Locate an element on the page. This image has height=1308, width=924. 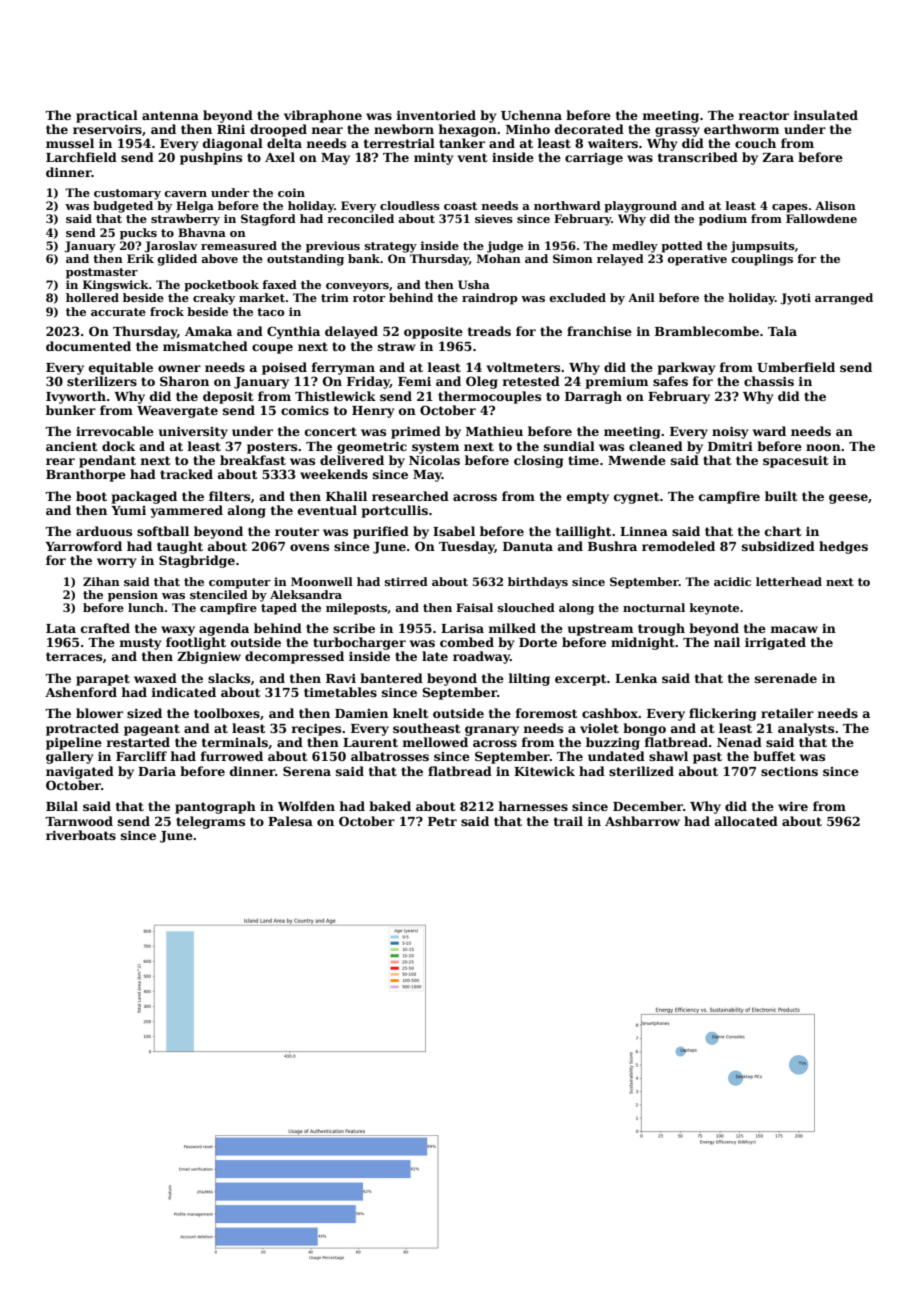
safes is located at coordinates (670, 381).
